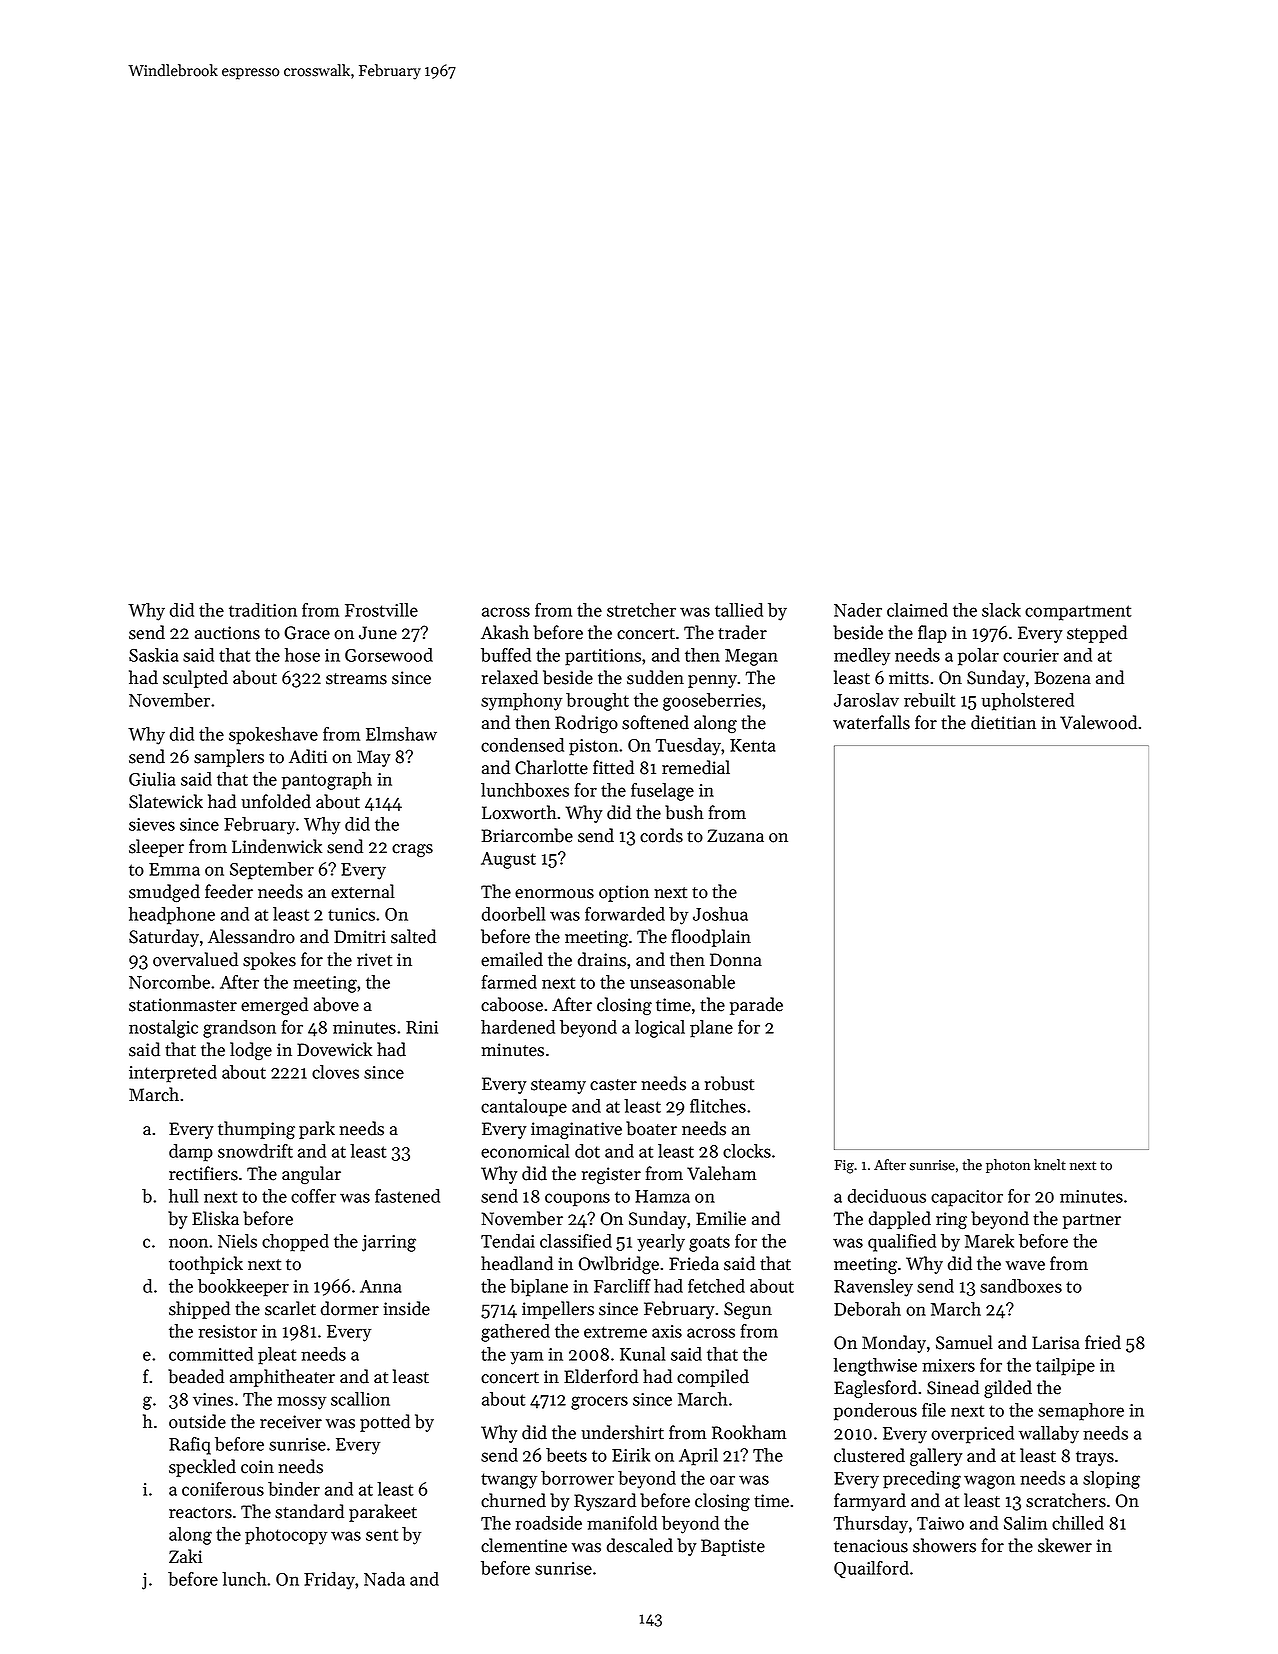  What do you see at coordinates (917, 610) in the screenshot?
I see `claimed` at bounding box center [917, 610].
